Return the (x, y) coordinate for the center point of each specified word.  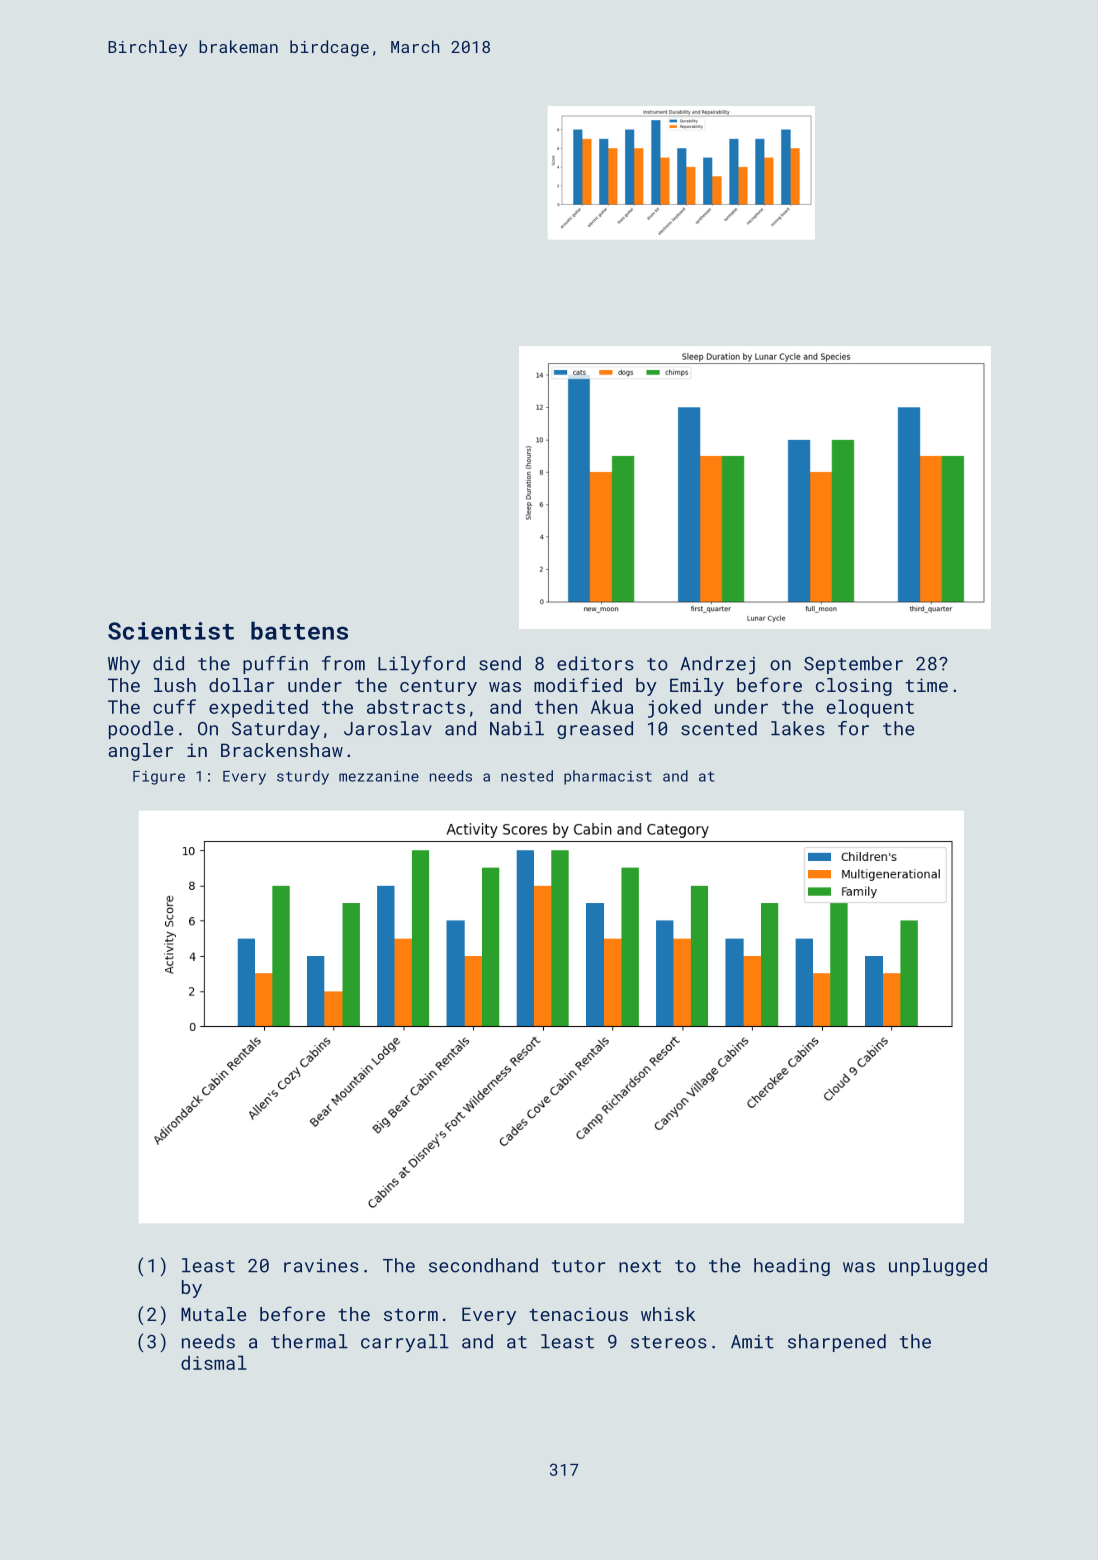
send (500, 663)
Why (124, 665)
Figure (159, 778)
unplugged (938, 1267)
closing (854, 687)
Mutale (213, 1314)
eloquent (870, 708)
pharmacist (608, 777)
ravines (321, 1266)
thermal (309, 1341)
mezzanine (379, 776)
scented (719, 728)
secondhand (483, 1265)
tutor (578, 1266)
